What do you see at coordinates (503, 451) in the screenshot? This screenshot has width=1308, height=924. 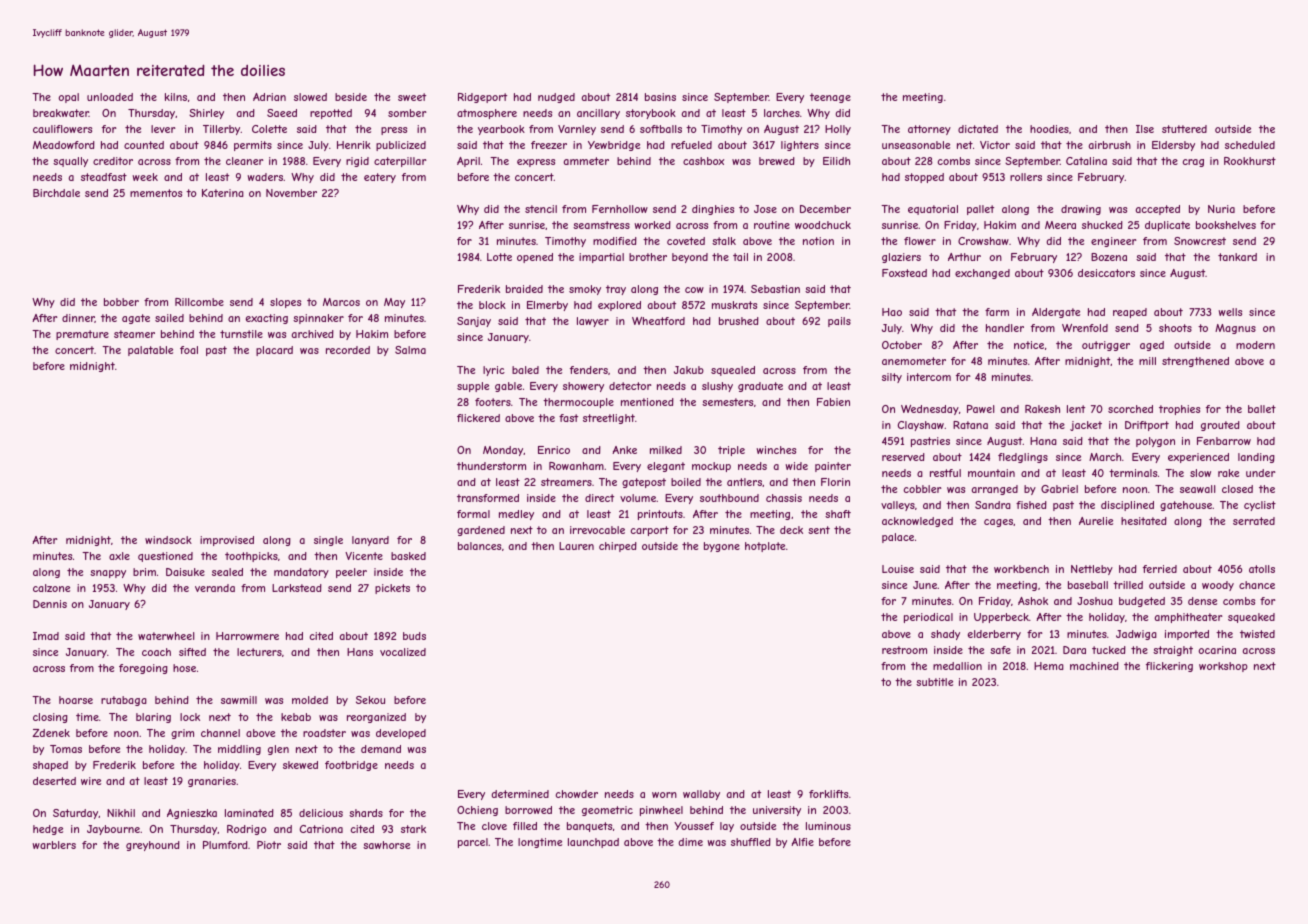 I see `Monday` at bounding box center [503, 451].
